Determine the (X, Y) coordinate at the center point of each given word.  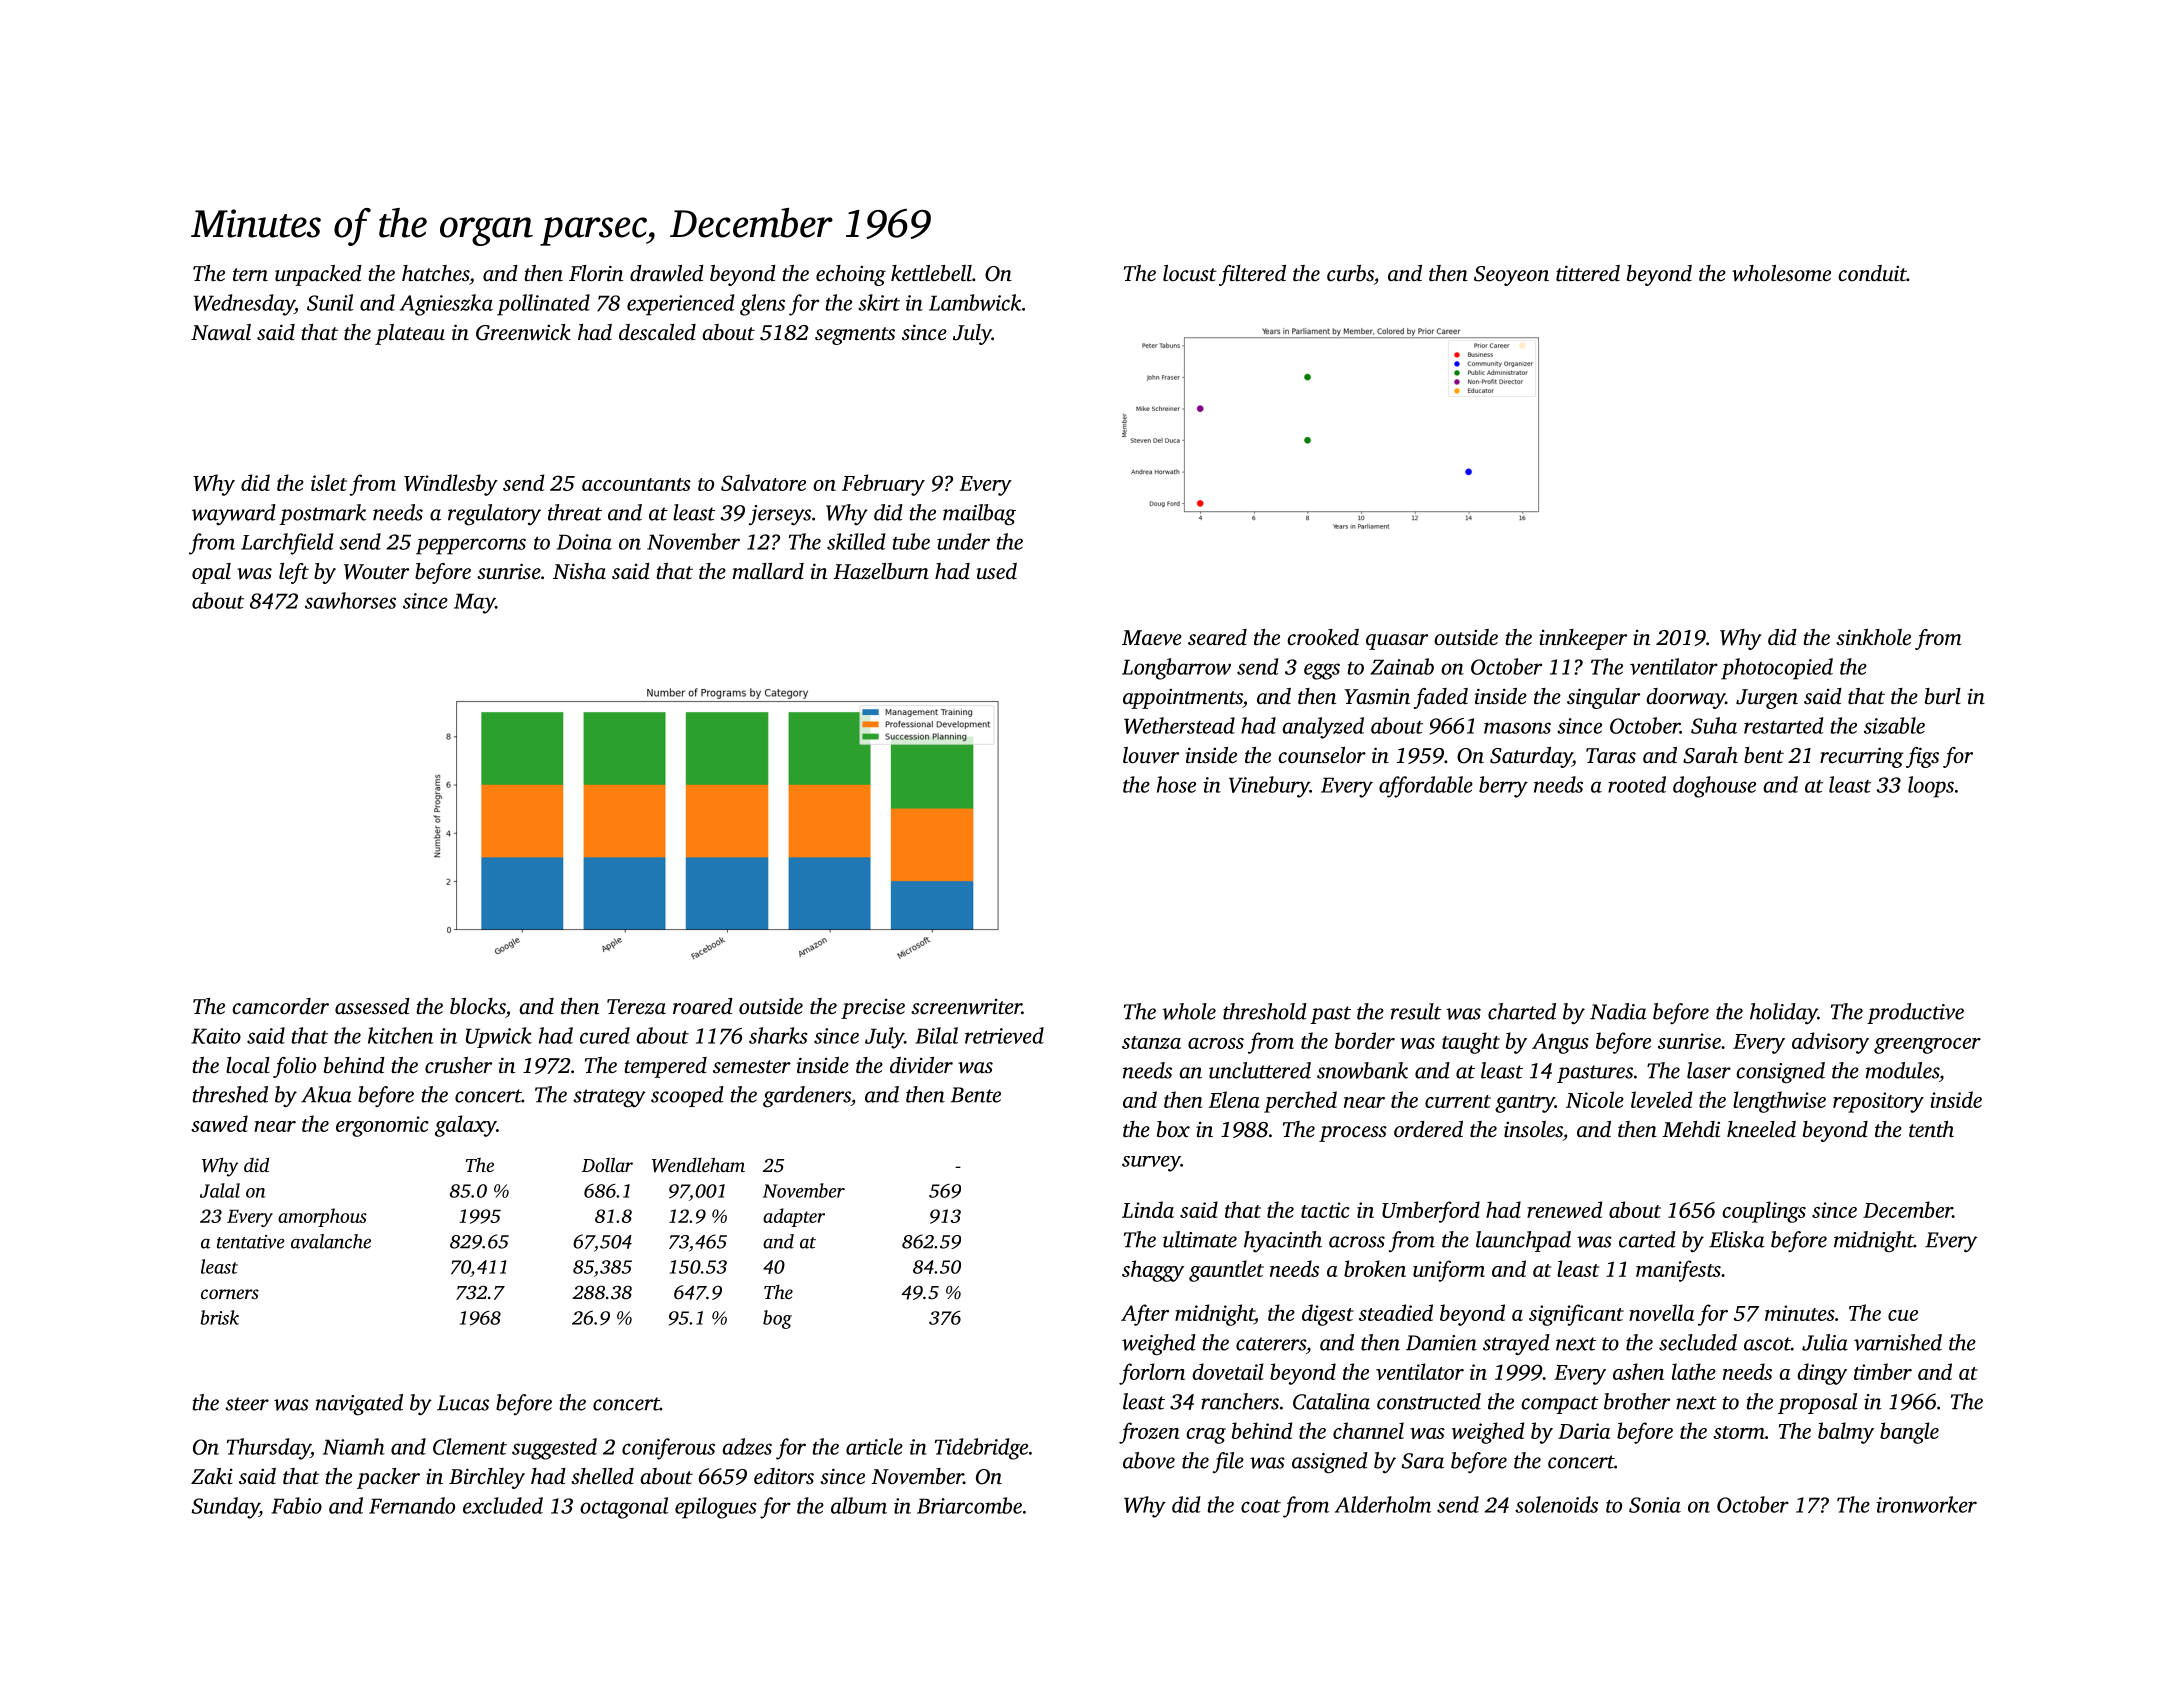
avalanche (331, 1241)
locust (1190, 273)
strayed (1516, 1345)
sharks (778, 1035)
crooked (1323, 637)
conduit (1872, 273)
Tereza (636, 1007)
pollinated (543, 305)
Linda (1148, 1209)
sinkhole (1873, 637)
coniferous (668, 1449)
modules (1902, 1070)
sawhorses (350, 600)
